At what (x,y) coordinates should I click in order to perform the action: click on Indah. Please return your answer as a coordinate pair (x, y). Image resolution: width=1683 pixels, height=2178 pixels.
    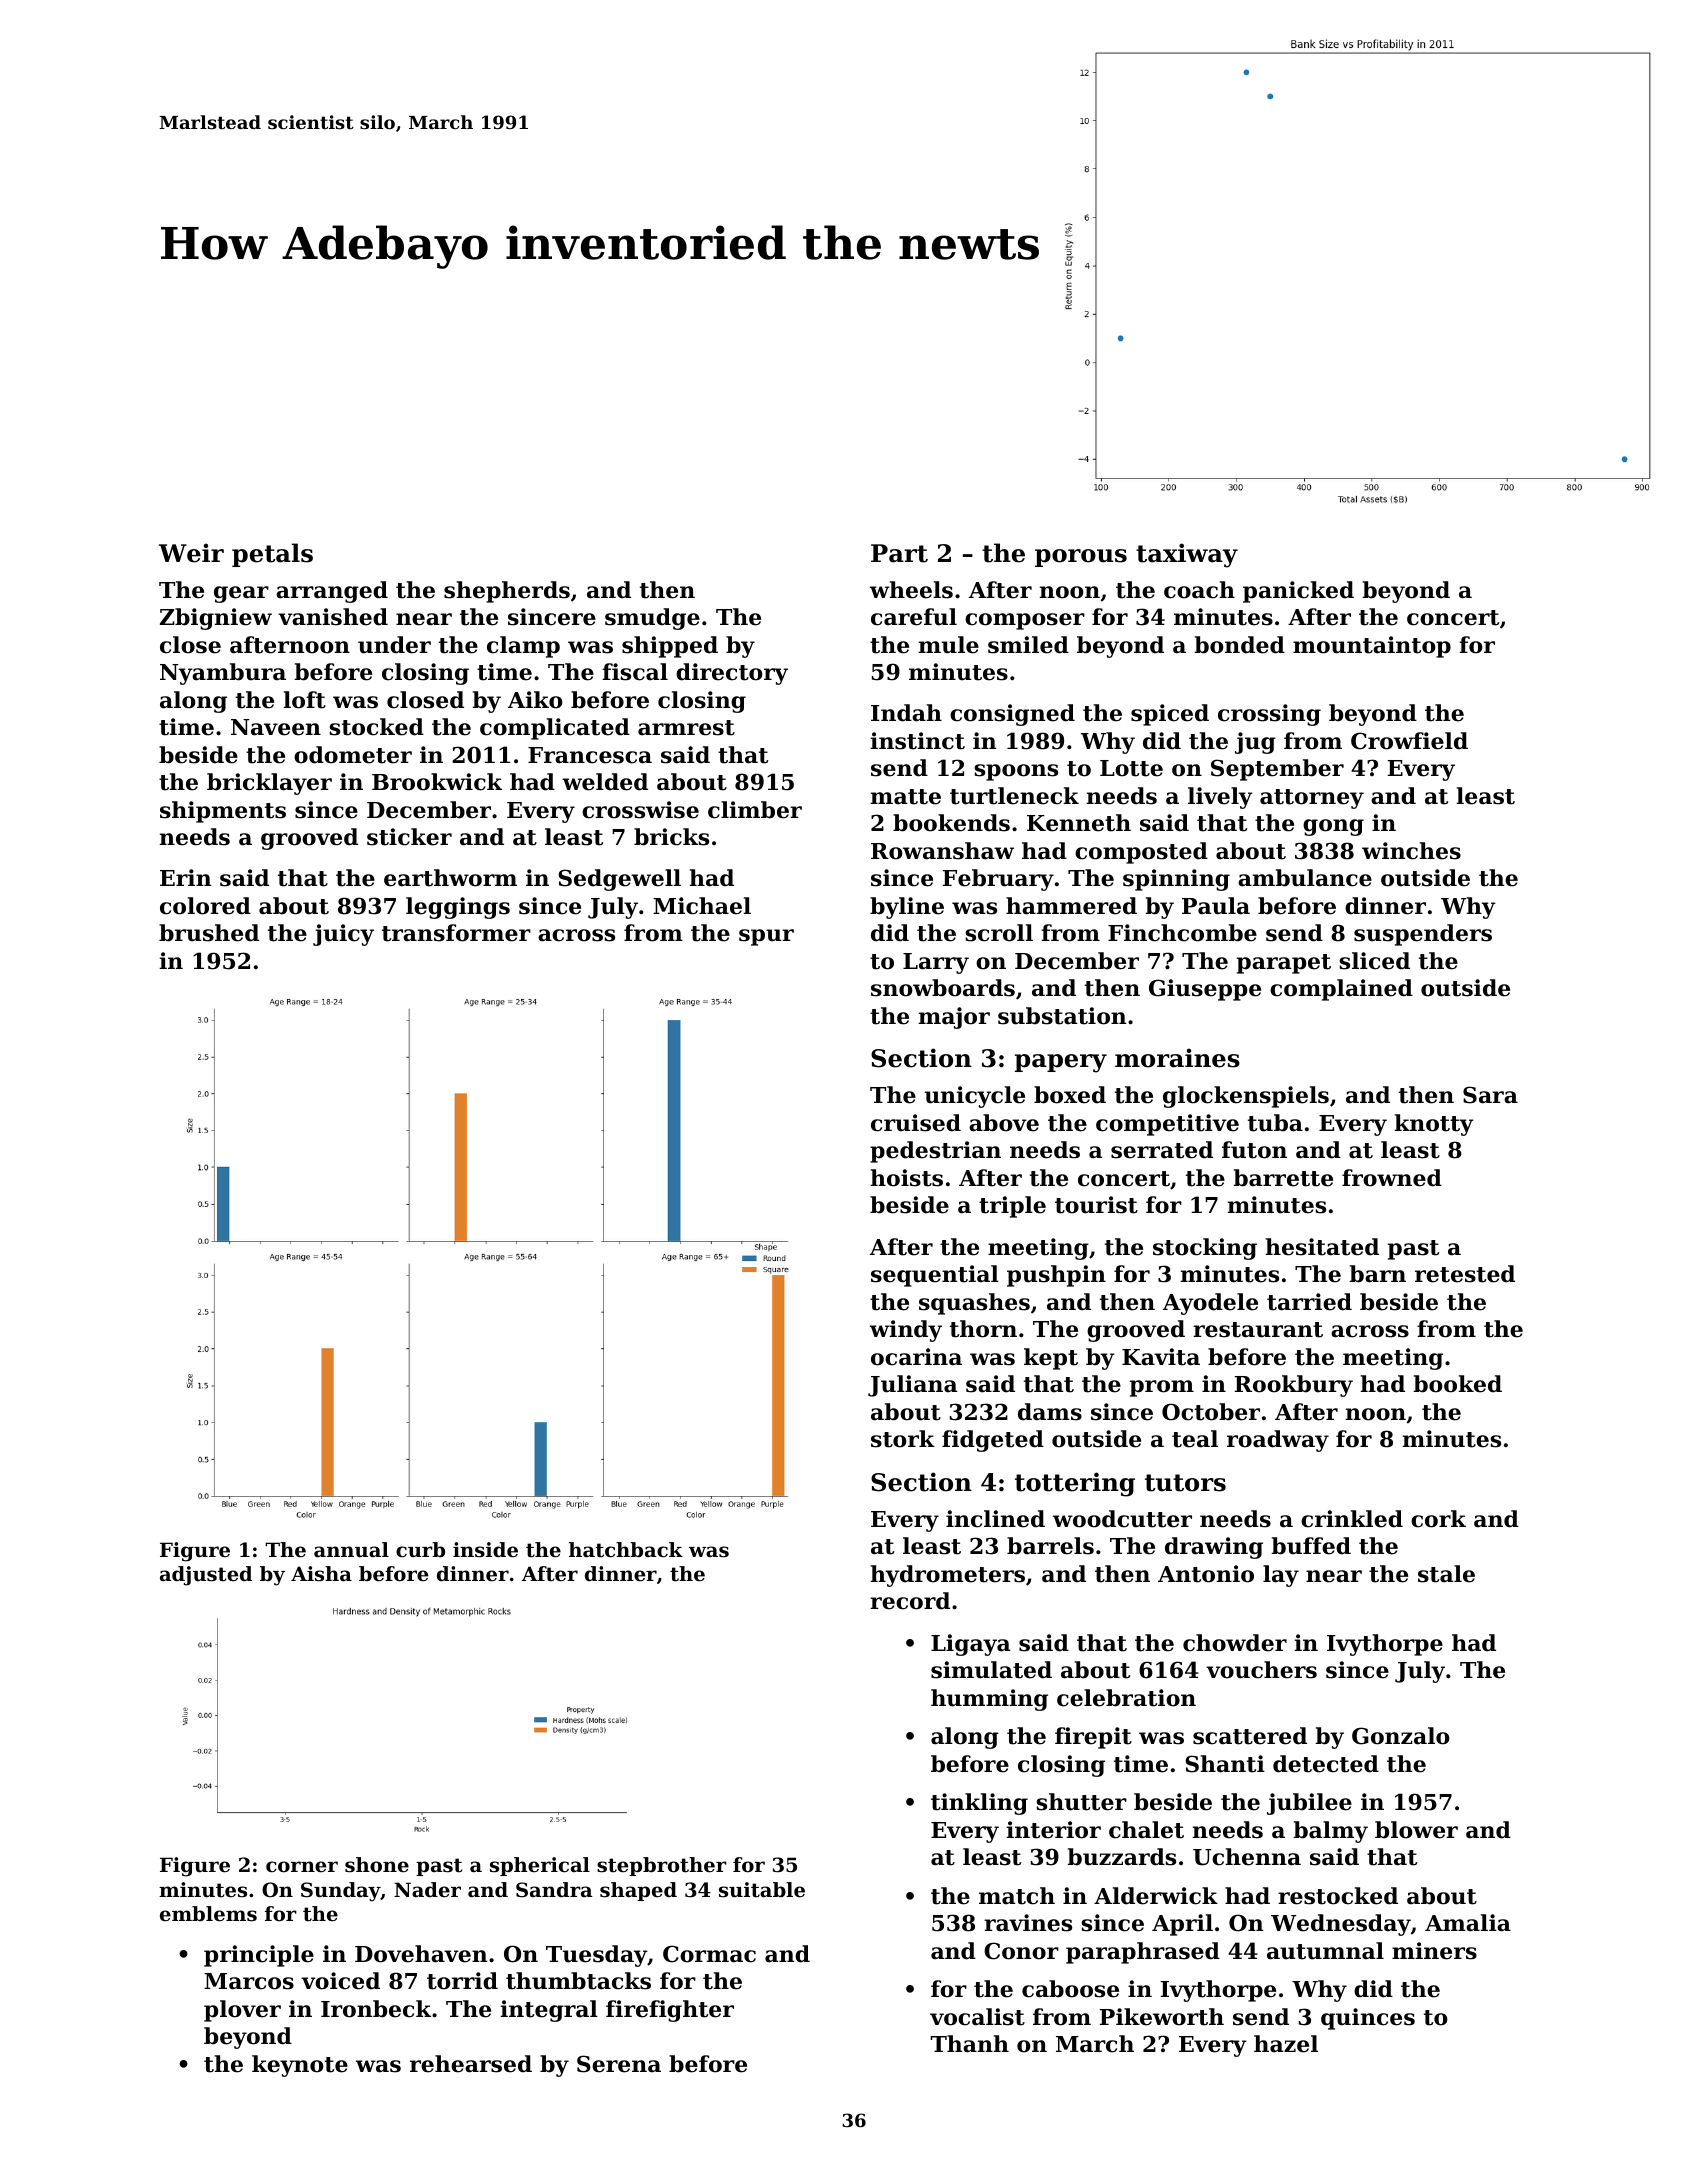
    Looking at the image, I should click on (906, 713).
